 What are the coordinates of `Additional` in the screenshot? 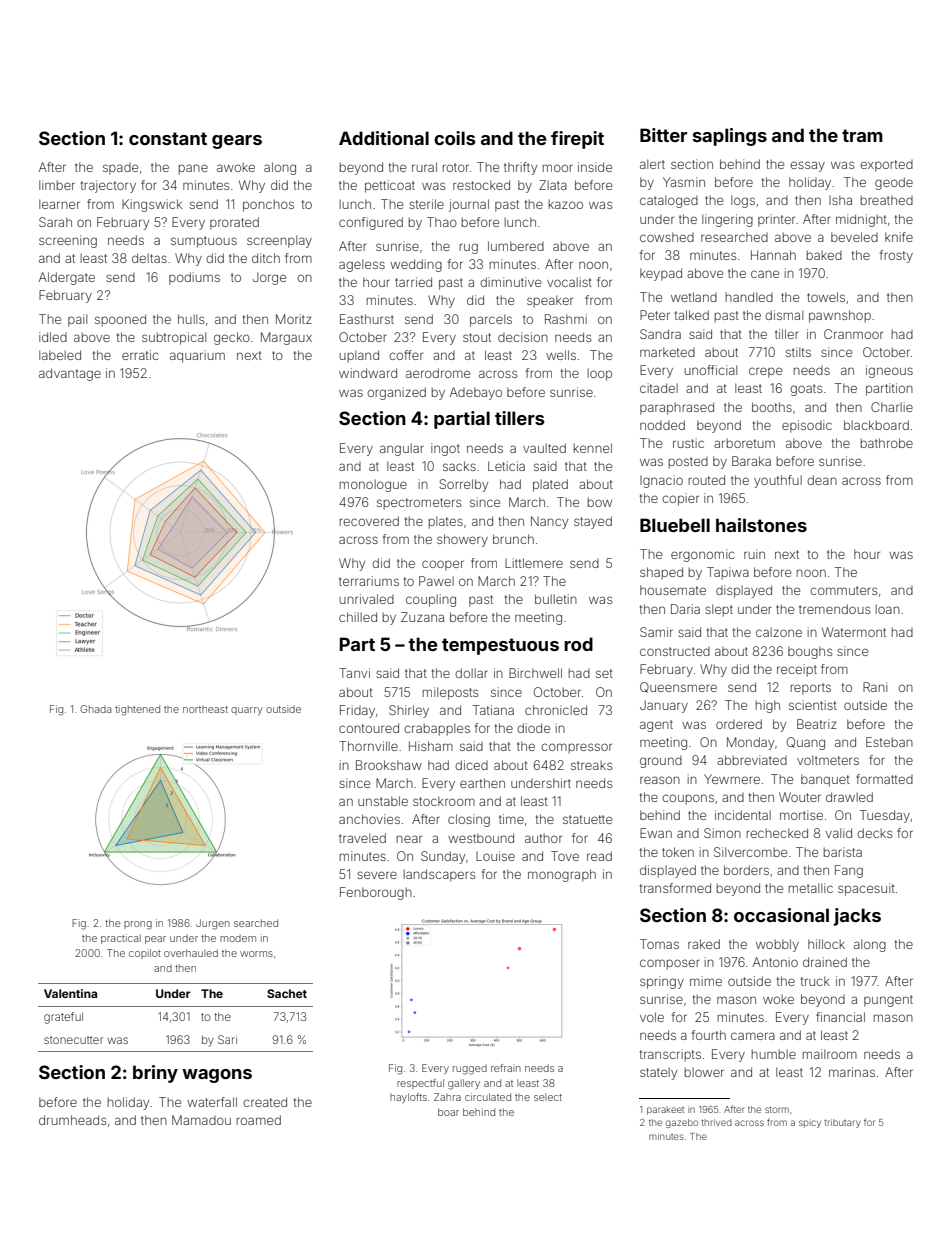 It's located at (384, 138).
